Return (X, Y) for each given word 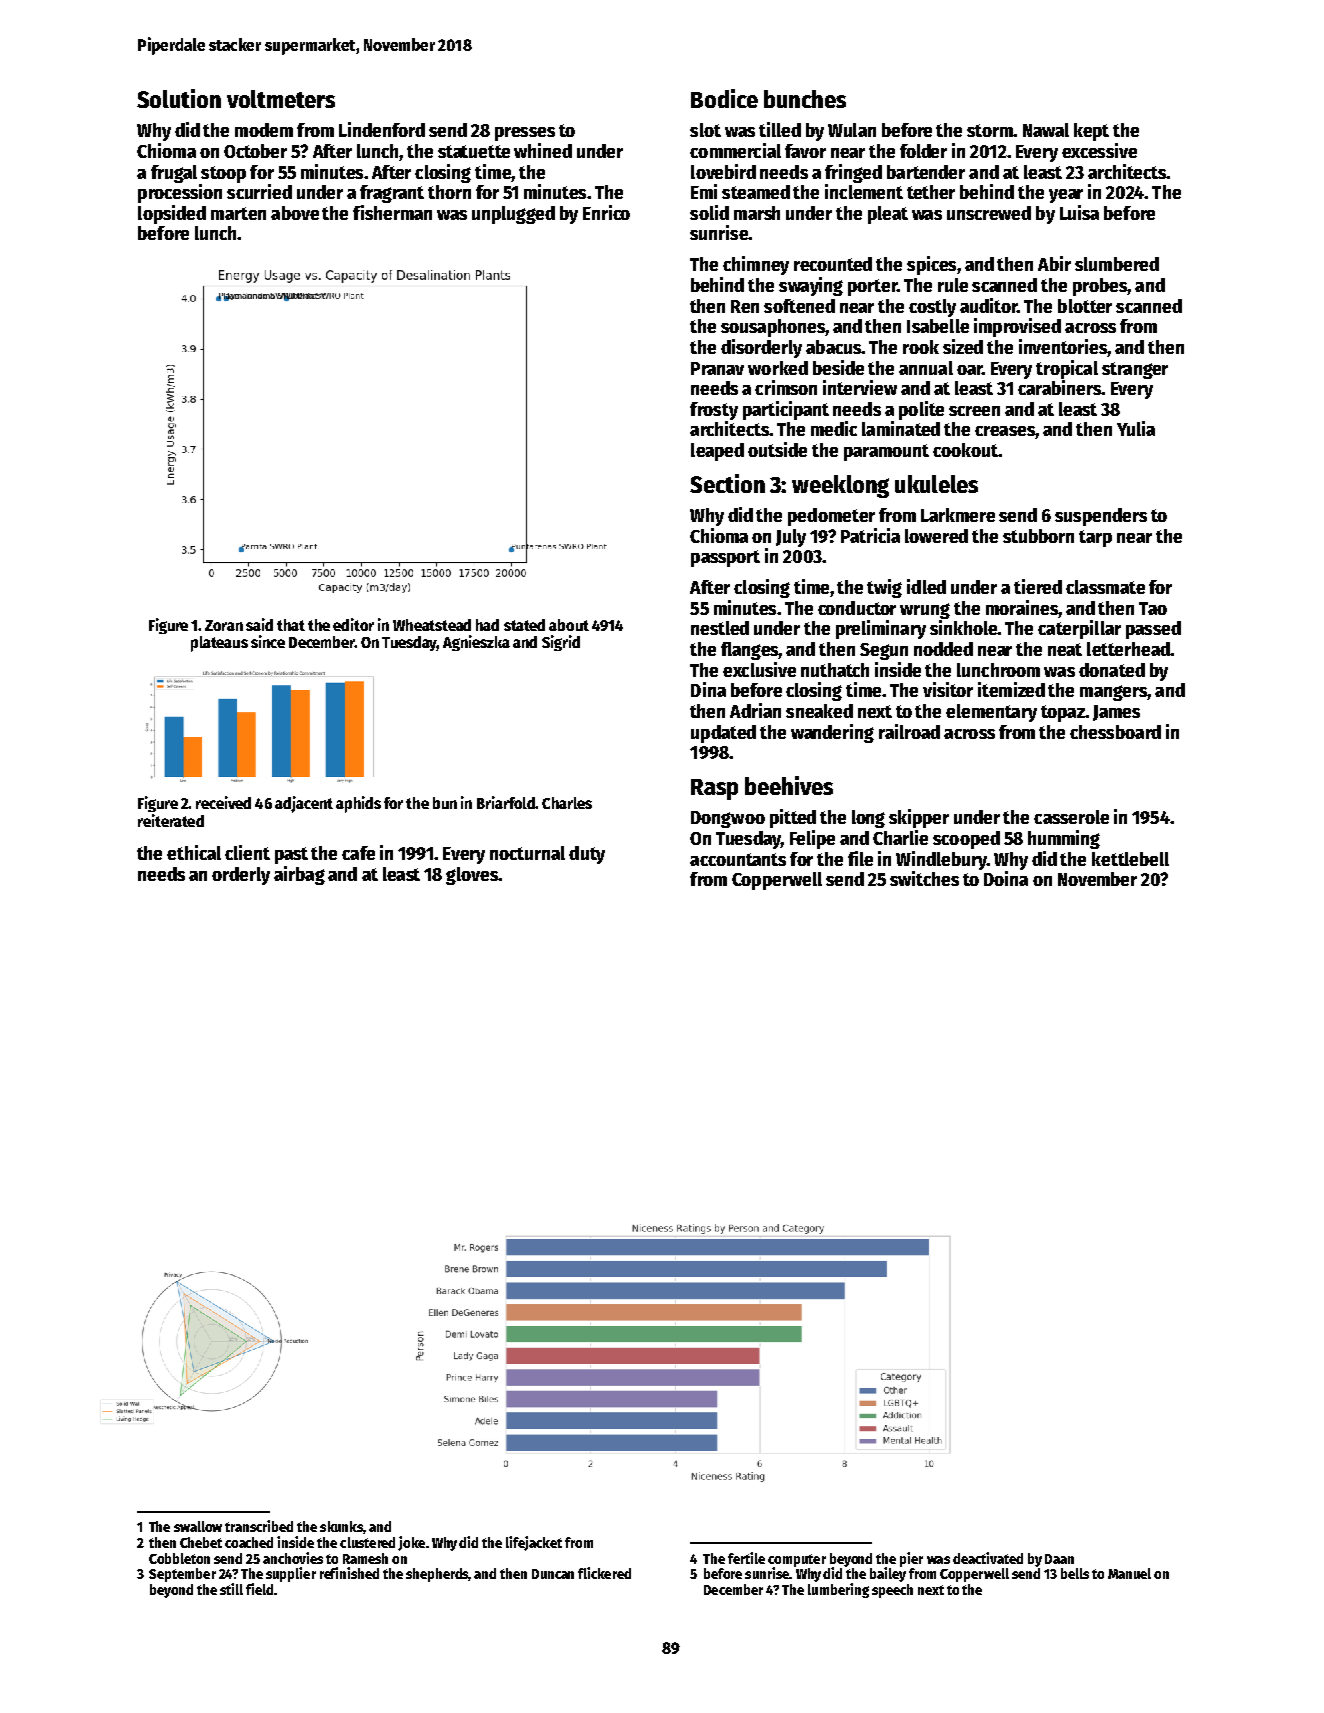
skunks (341, 1526)
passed (1153, 630)
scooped (966, 840)
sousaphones (773, 328)
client (247, 852)
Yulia (1136, 428)
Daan (1059, 1559)
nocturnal (527, 853)
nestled (720, 628)
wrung (925, 611)
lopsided (172, 214)
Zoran (224, 625)
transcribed (259, 1526)
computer (797, 1560)
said (259, 624)
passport (725, 558)
